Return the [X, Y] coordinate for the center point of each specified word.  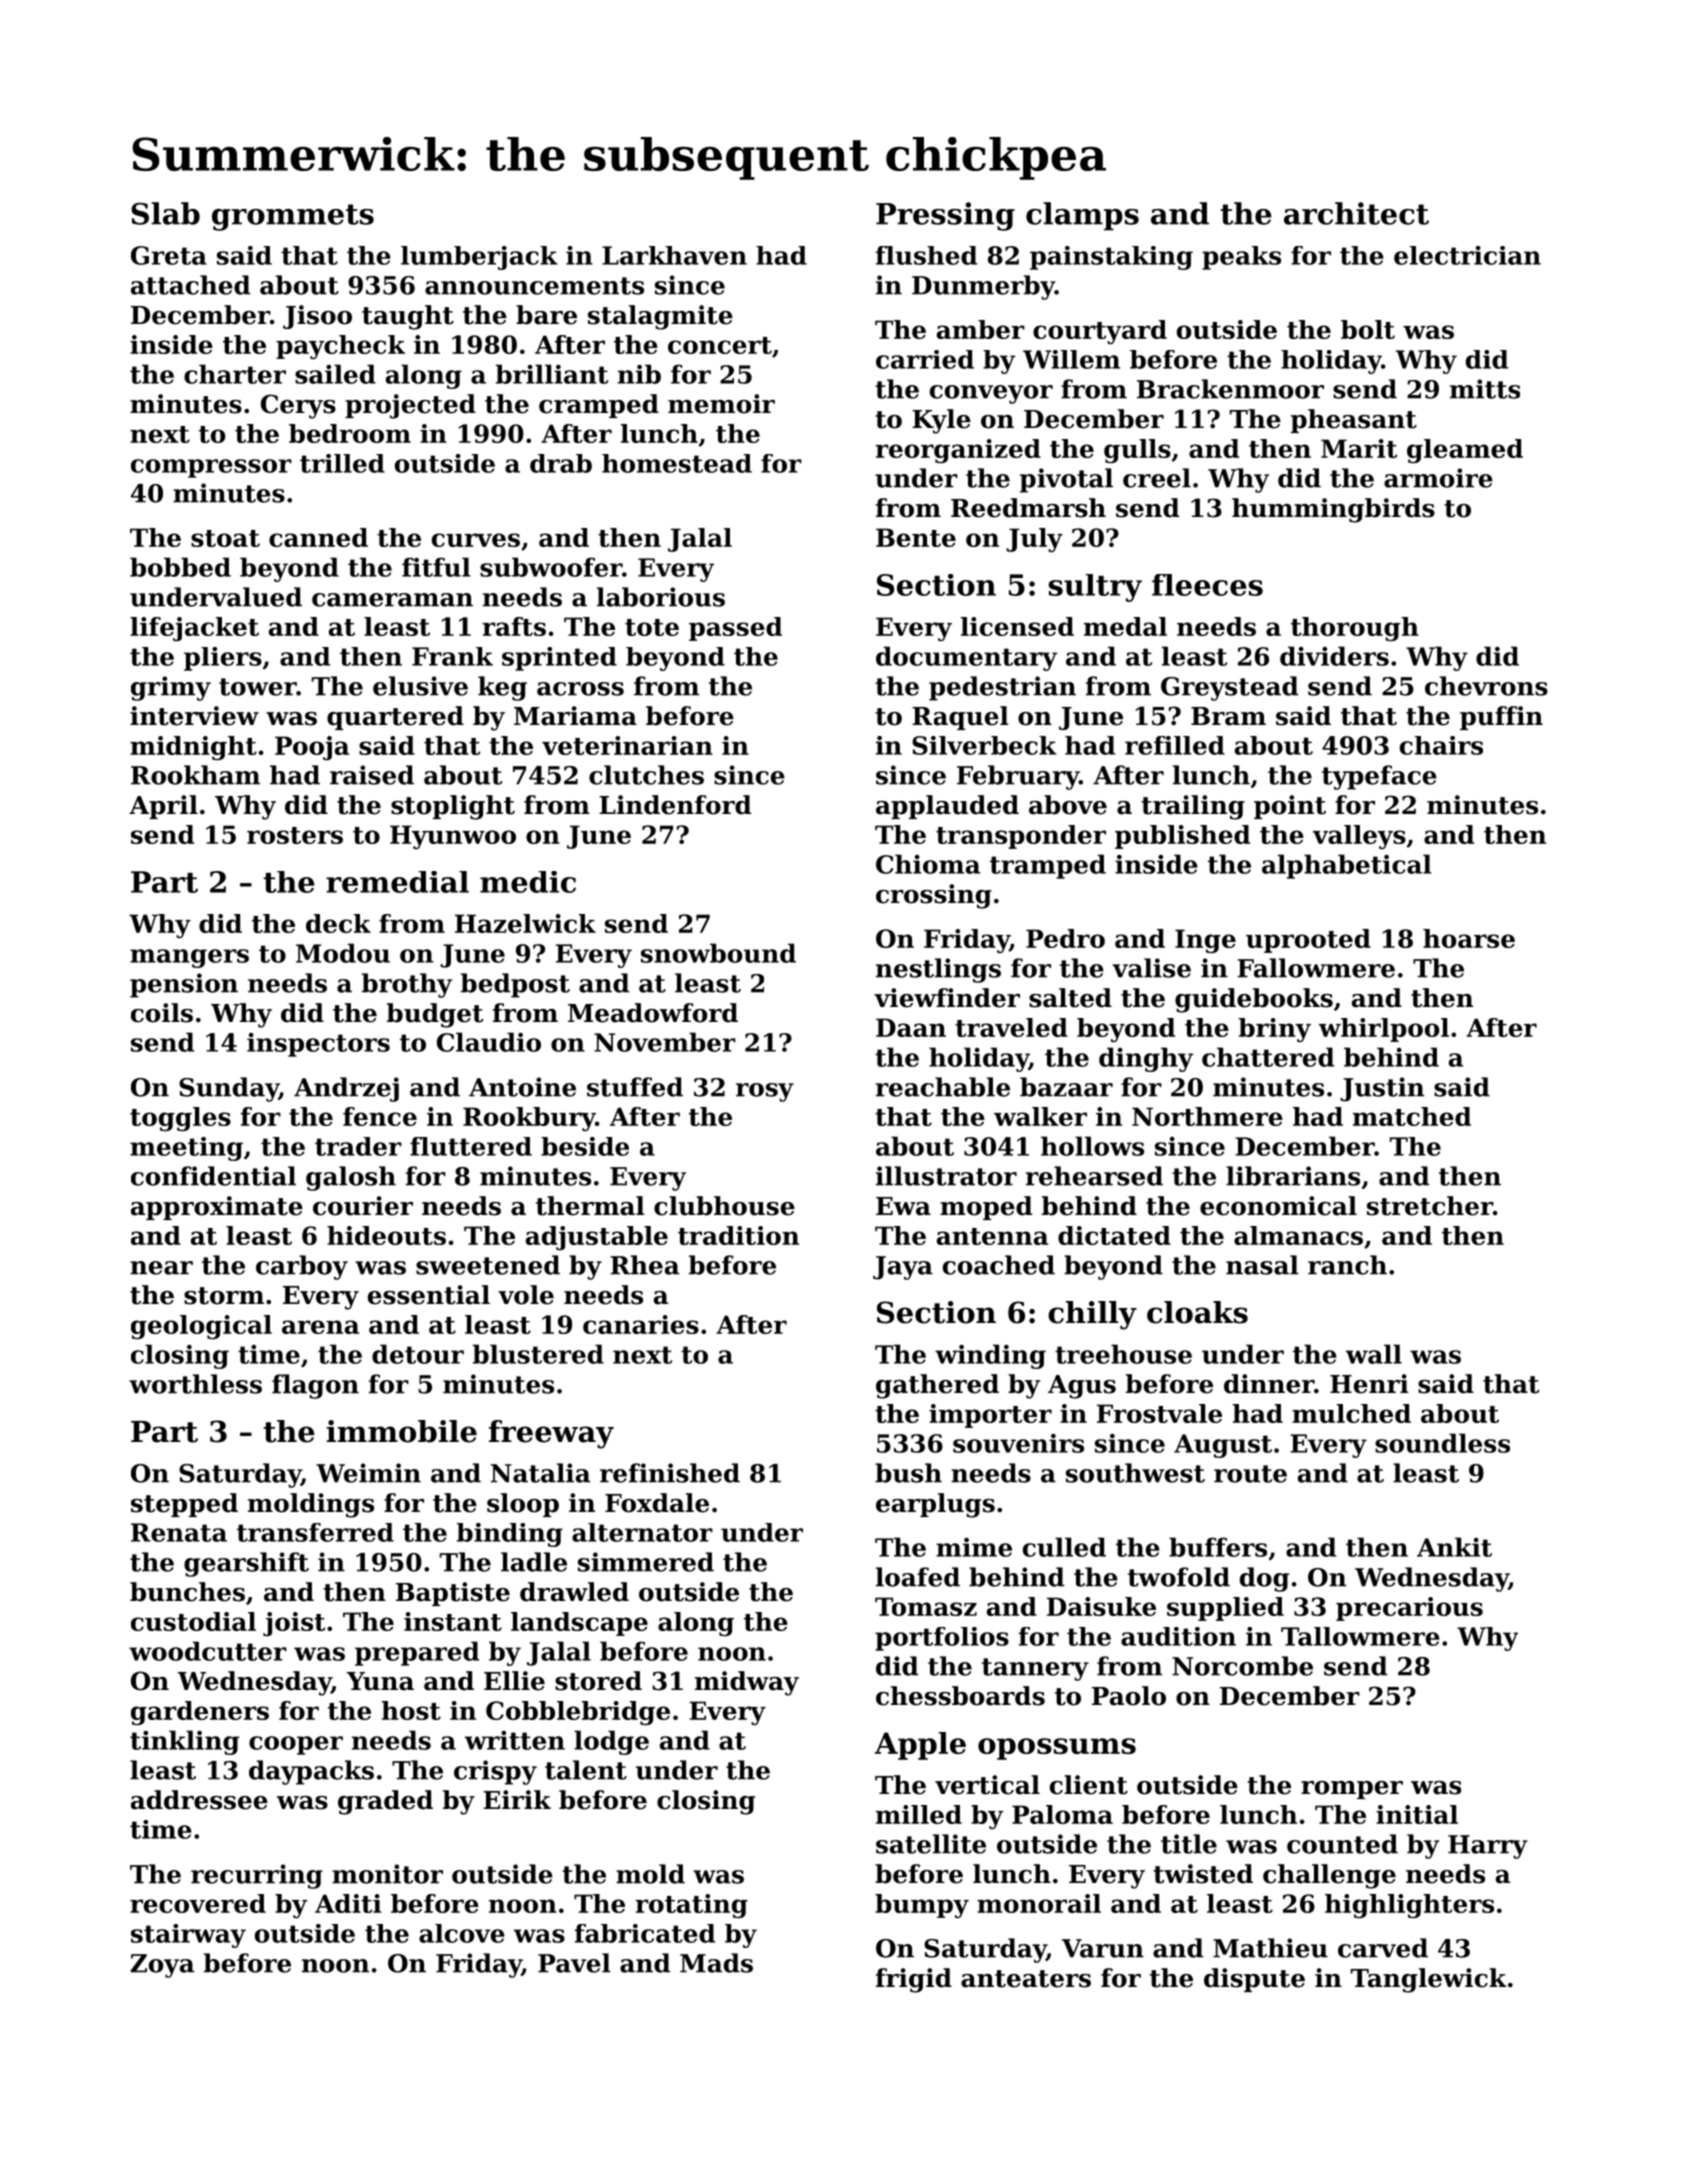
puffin [1501, 718]
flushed [926, 255]
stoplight [453, 807]
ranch [1347, 1265]
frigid [914, 1980]
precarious [1409, 1609]
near [161, 1268]
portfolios [942, 1639]
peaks [1241, 258]
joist [294, 1624]
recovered [198, 1903]
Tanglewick [1429, 1980]
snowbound [718, 953]
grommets [293, 217]
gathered [937, 1386]
